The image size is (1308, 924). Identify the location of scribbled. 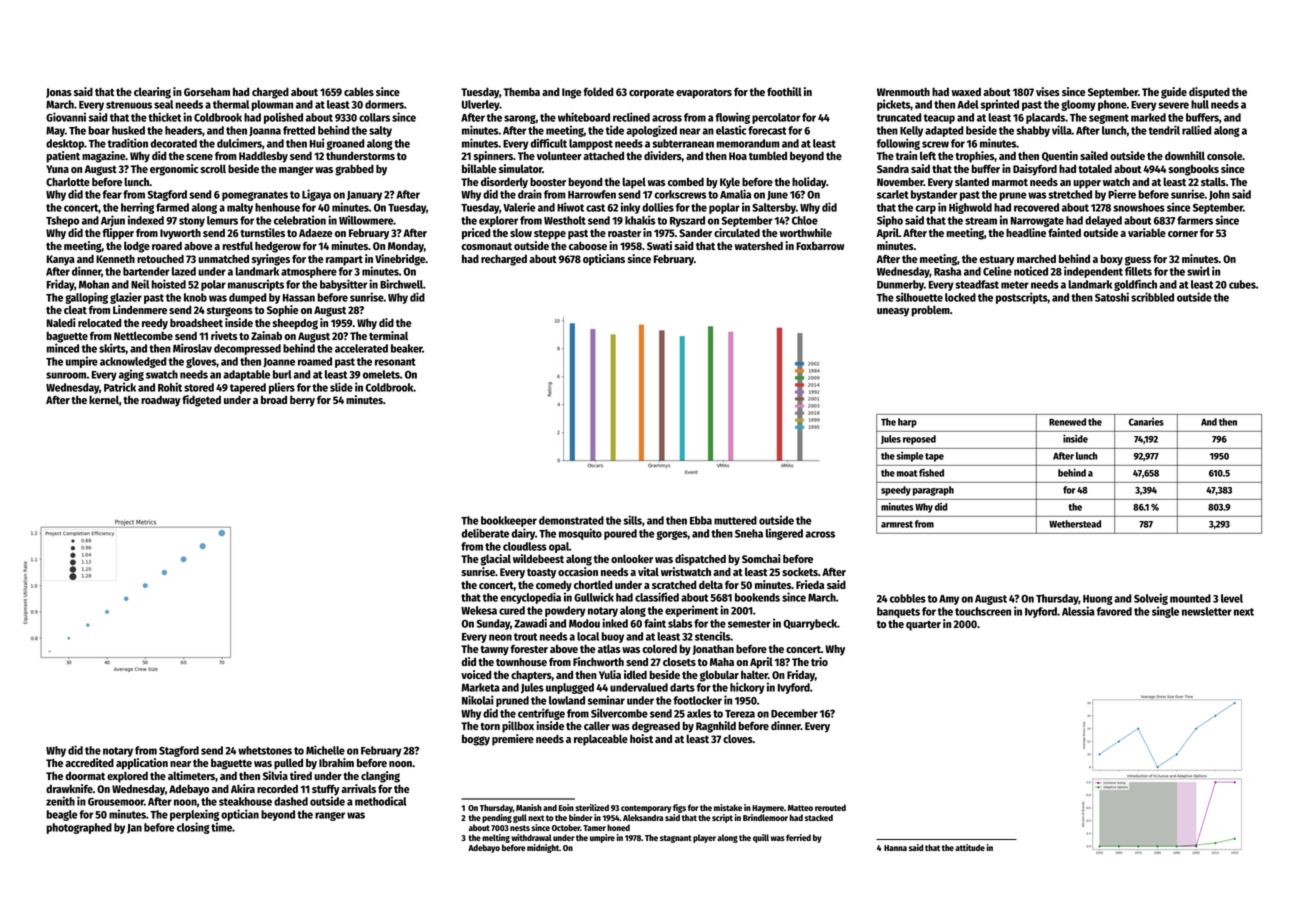
(1152, 297).
